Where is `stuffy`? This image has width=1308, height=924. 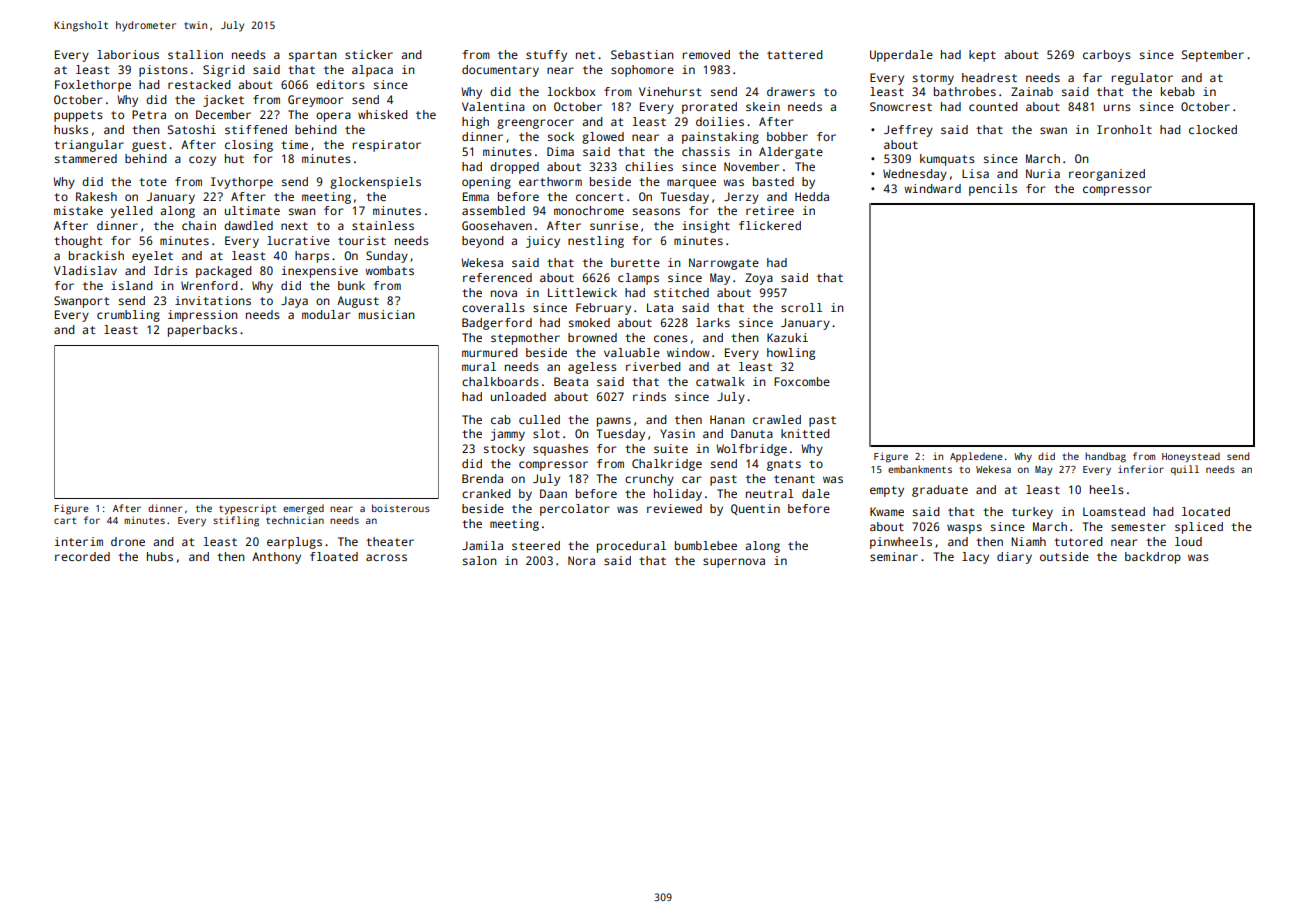
stuffy is located at coordinates (546, 56).
